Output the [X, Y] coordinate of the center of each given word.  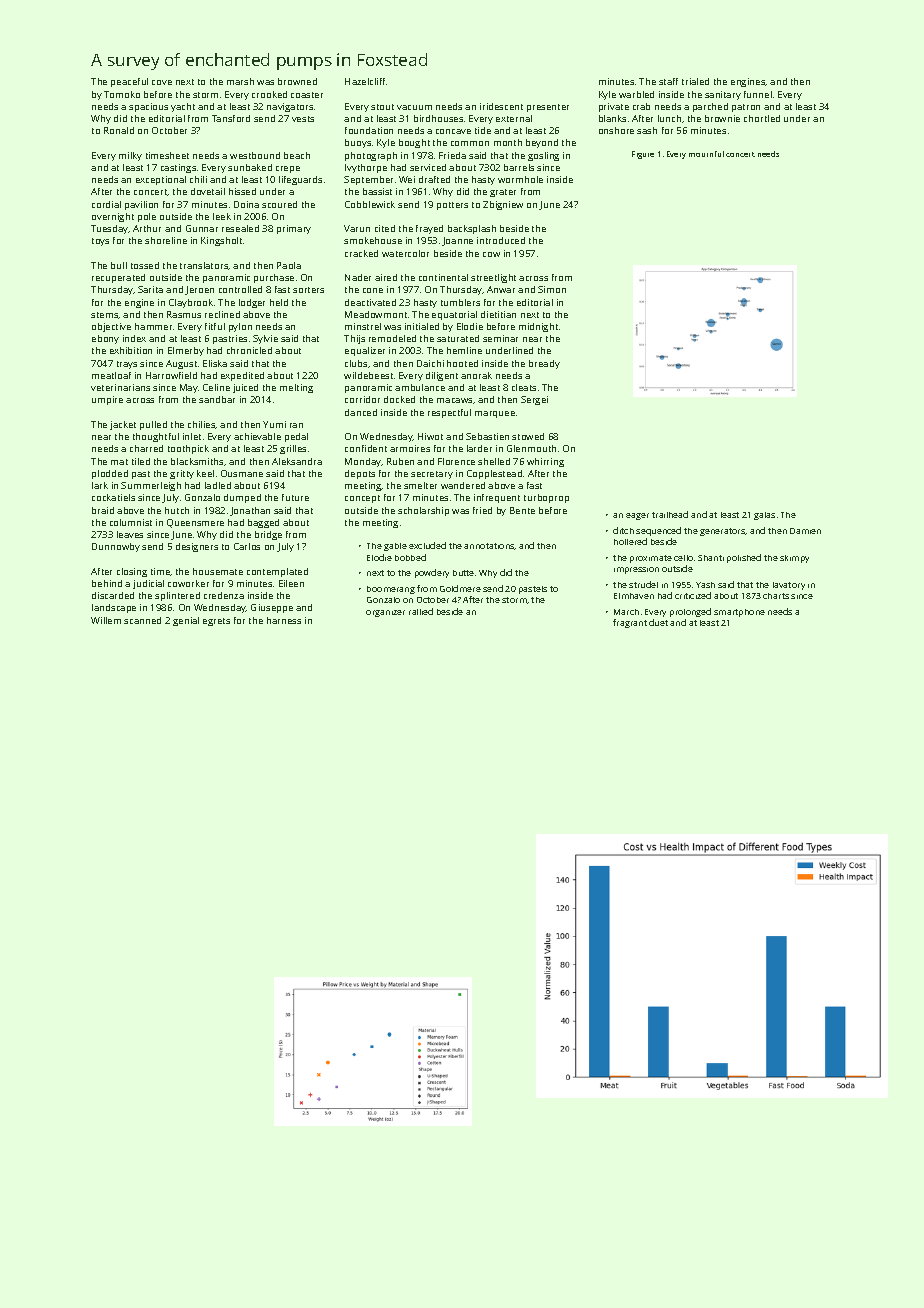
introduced [501, 240]
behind [107, 583]
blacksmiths [197, 461]
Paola [289, 265]
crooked [269, 94]
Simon [552, 289]
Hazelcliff [365, 81]
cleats [524, 387]
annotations [489, 546]
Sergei [534, 400]
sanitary [723, 95]
